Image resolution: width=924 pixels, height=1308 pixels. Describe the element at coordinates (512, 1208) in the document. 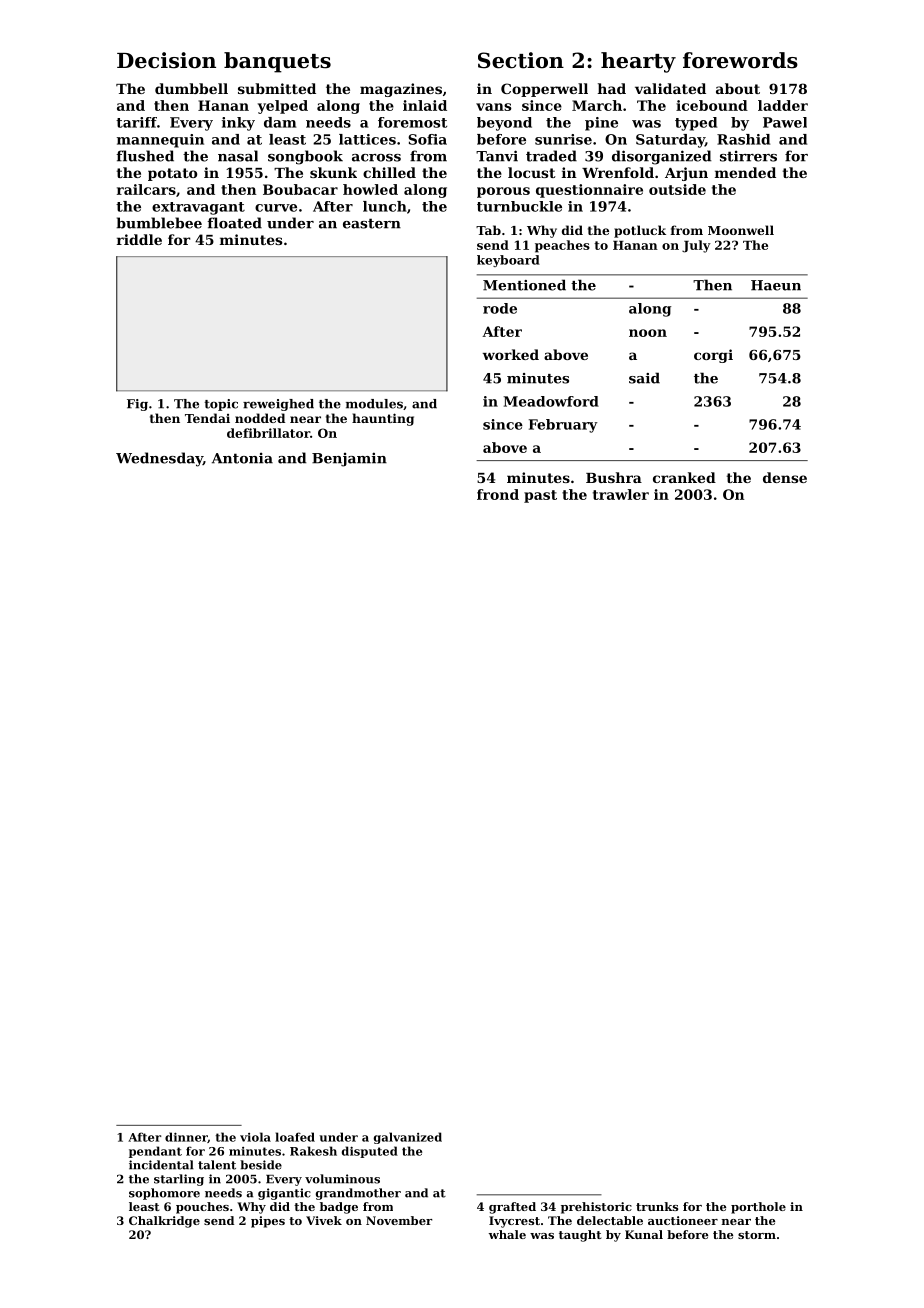

I see `grafted` at that location.
